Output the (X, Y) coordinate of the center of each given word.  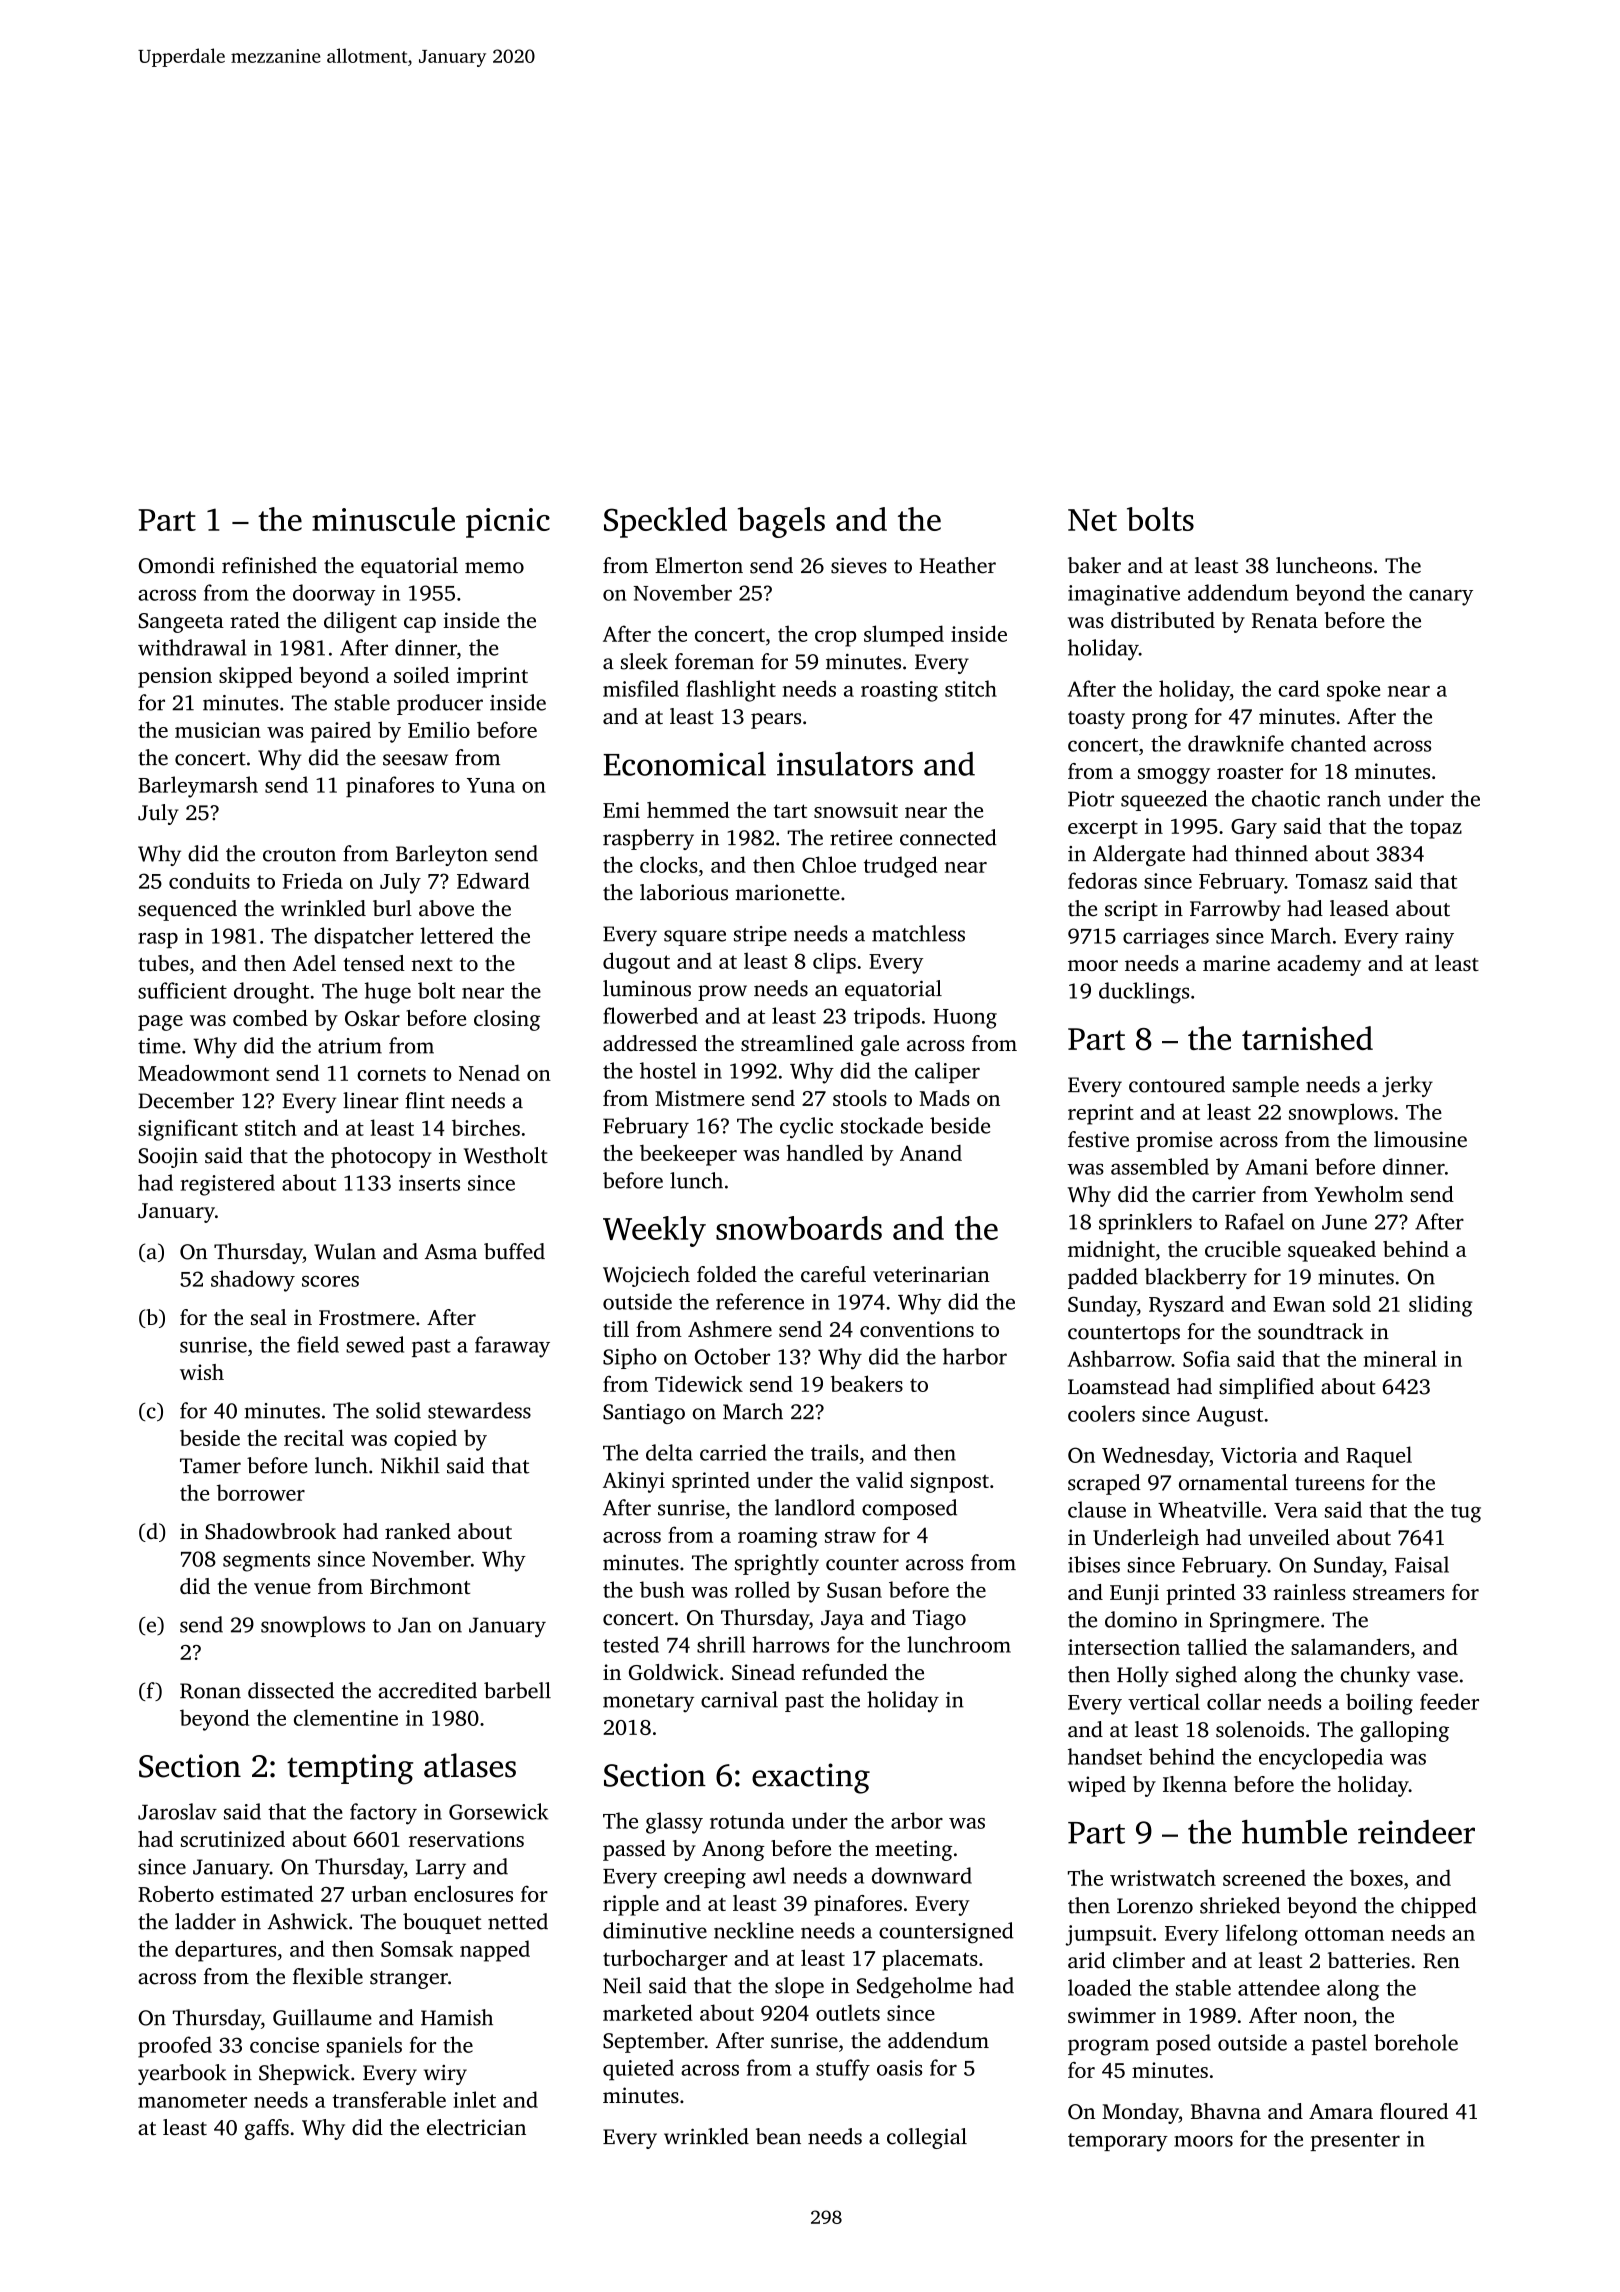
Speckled (665, 522)
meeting (913, 1850)
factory (383, 1814)
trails (834, 1452)
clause (1097, 1509)
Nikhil (410, 1465)
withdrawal (192, 647)
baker (1094, 565)
